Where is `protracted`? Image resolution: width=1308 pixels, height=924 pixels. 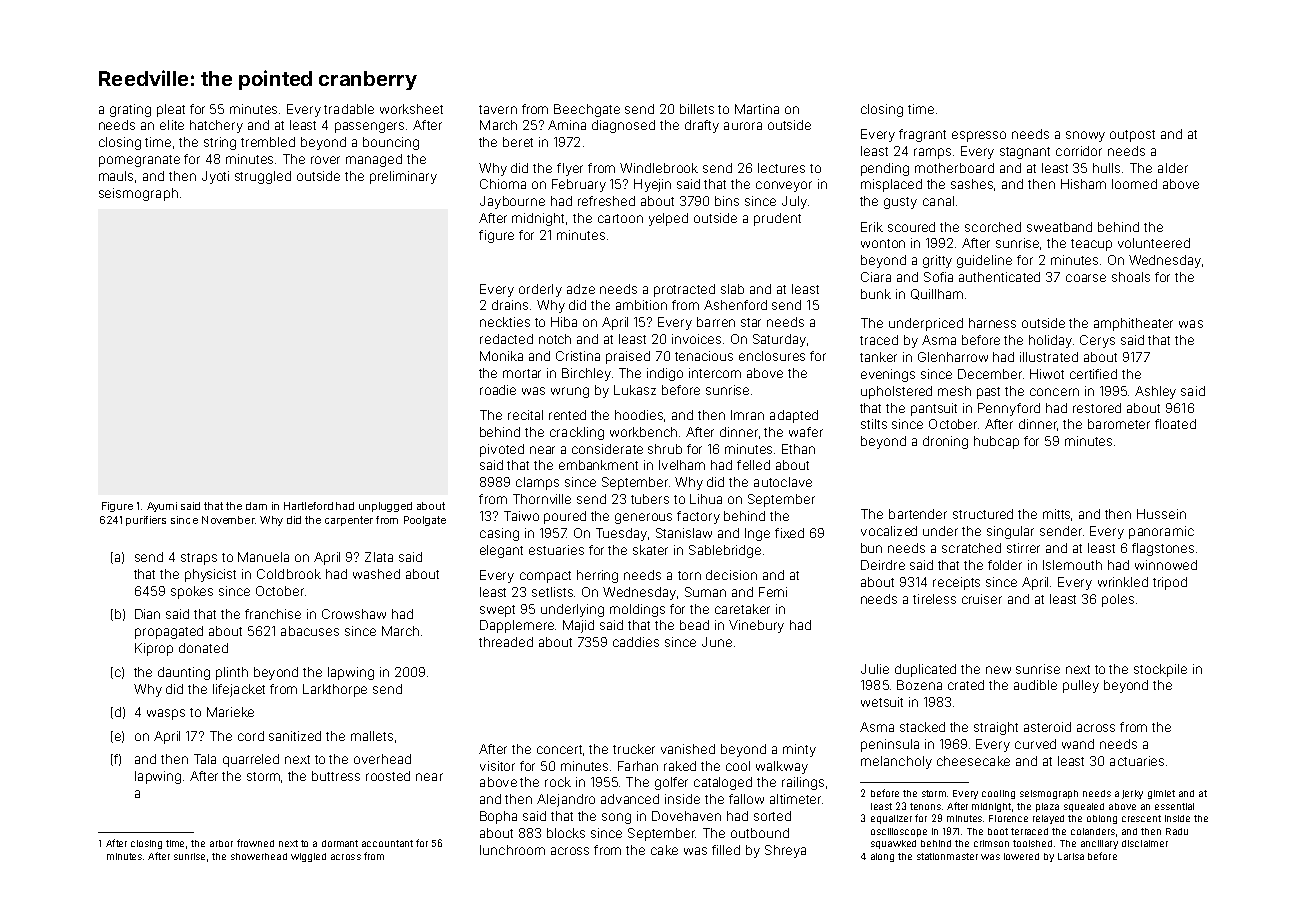 protracted is located at coordinates (684, 290).
